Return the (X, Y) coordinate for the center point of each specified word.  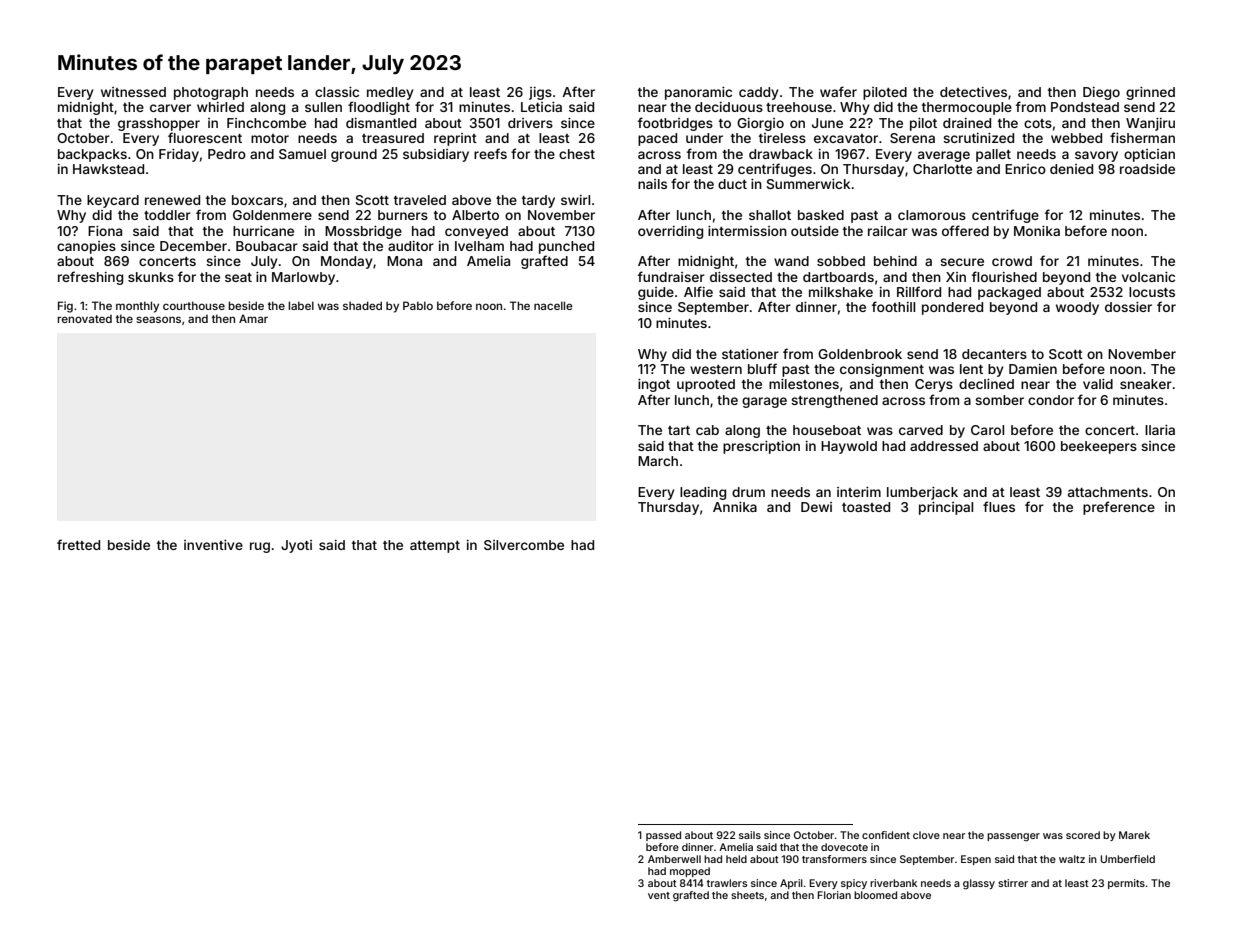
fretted (78, 544)
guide (656, 293)
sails (750, 835)
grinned (1150, 93)
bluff (762, 368)
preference (1119, 508)
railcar (888, 231)
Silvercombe (524, 545)
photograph (211, 93)
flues (999, 506)
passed (663, 836)
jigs (540, 93)
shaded (362, 305)
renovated (84, 319)
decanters (994, 354)
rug (260, 547)
